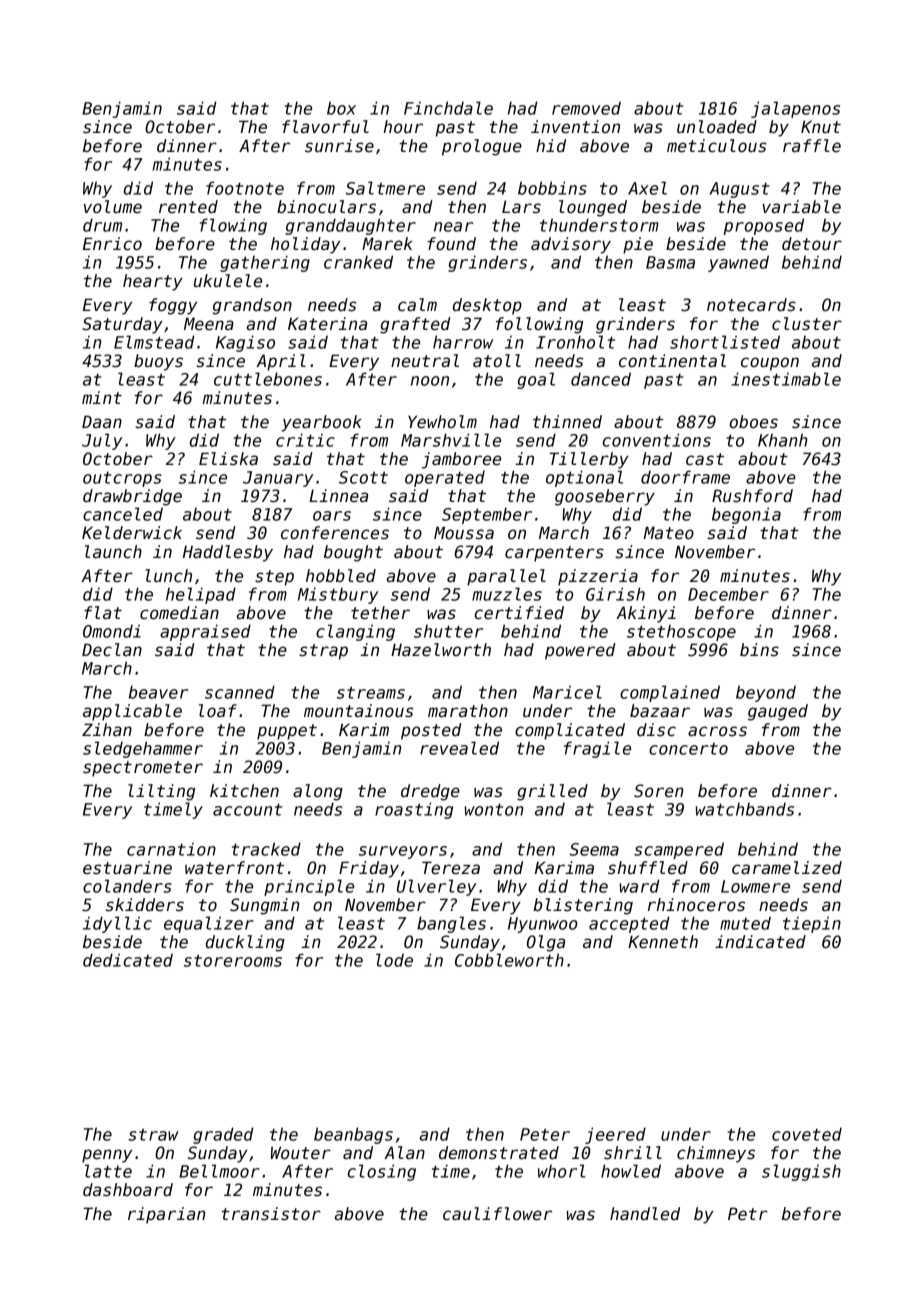 The height and width of the screenshot is (1308, 924). Describe the element at coordinates (403, 127) in the screenshot. I see `hour` at that location.
